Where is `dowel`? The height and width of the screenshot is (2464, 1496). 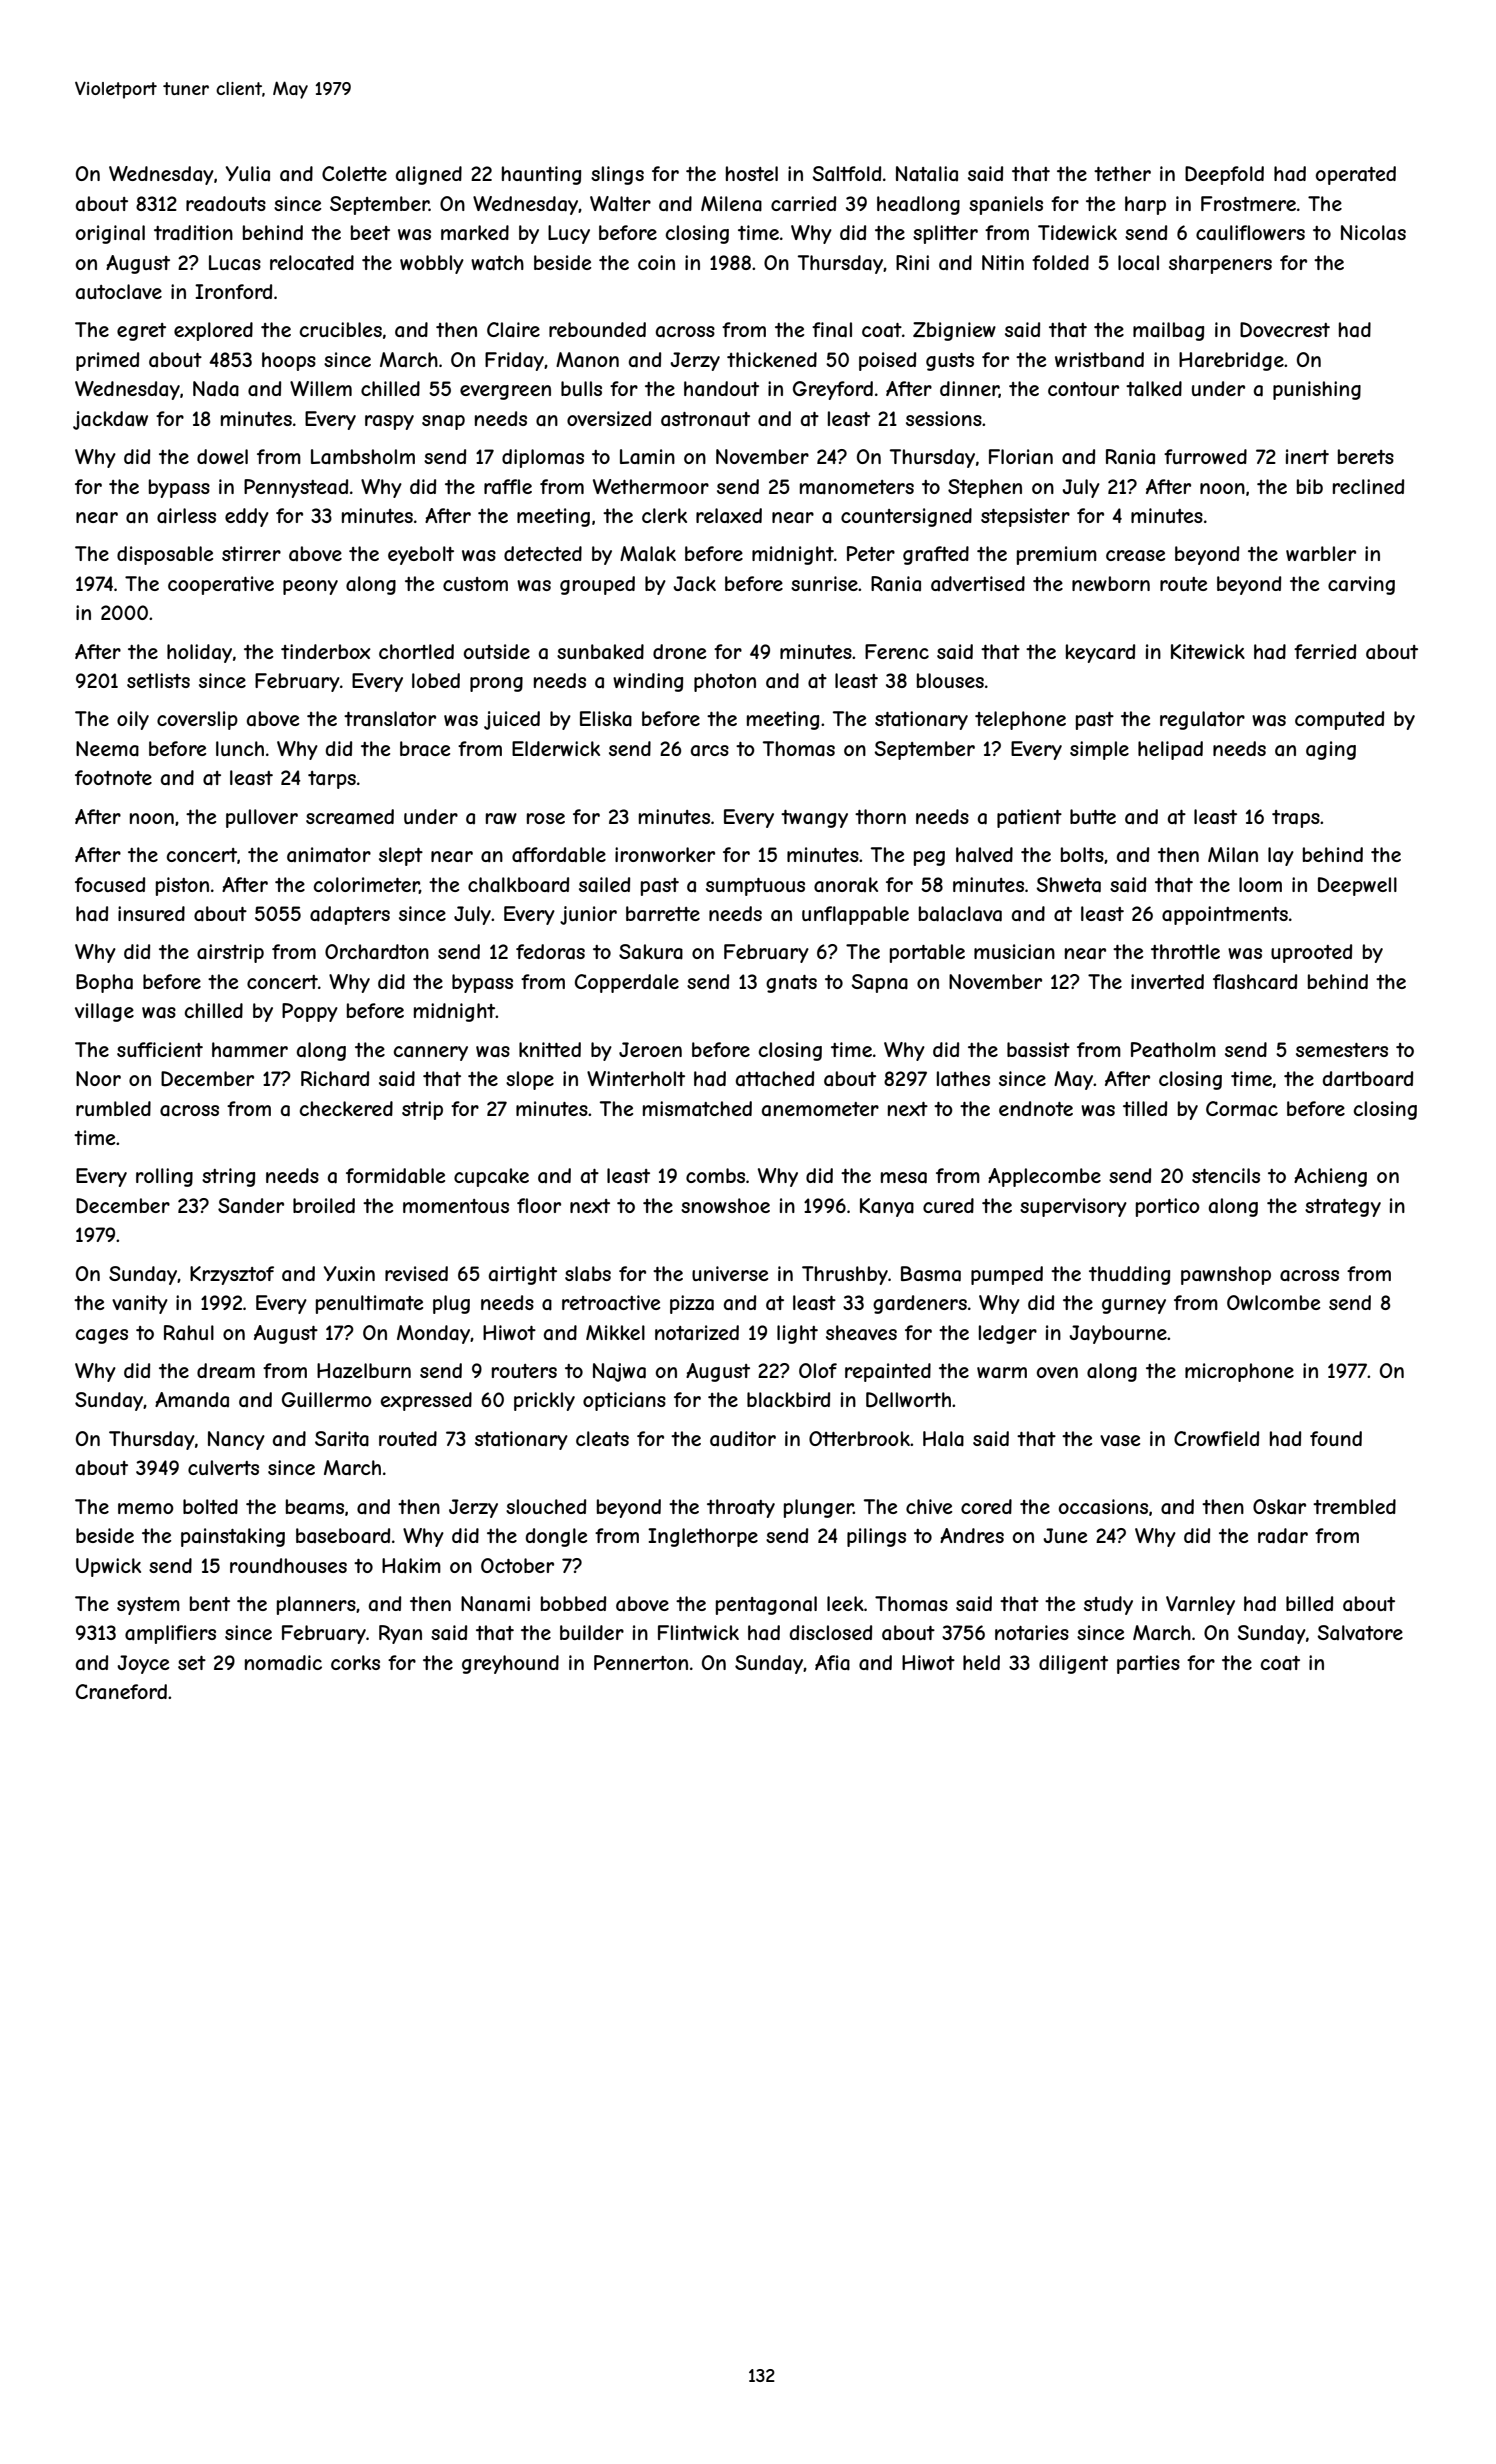 dowel is located at coordinates (222, 456).
